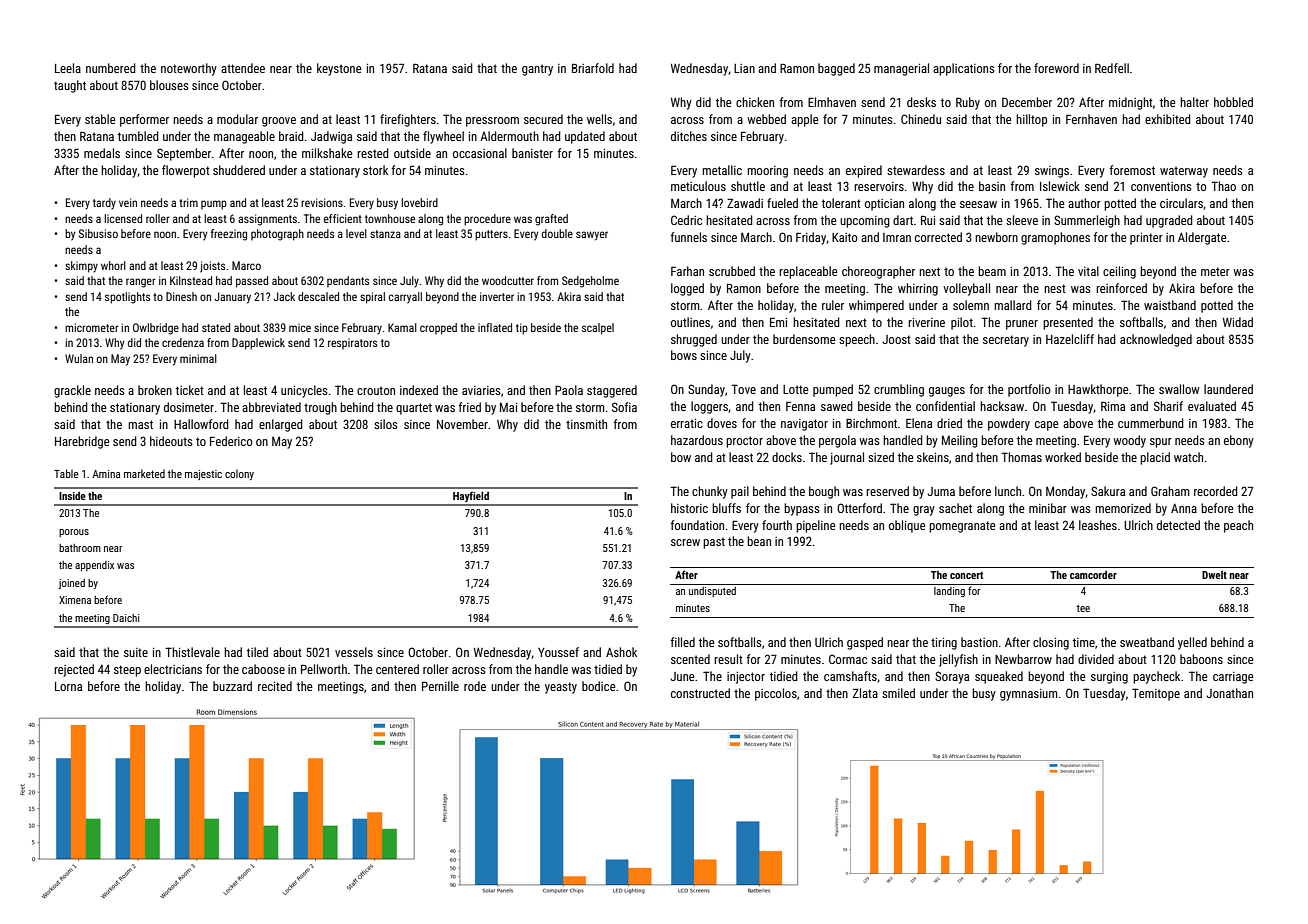 This document has width=1308, height=924. I want to click on mice, so click(300, 327).
